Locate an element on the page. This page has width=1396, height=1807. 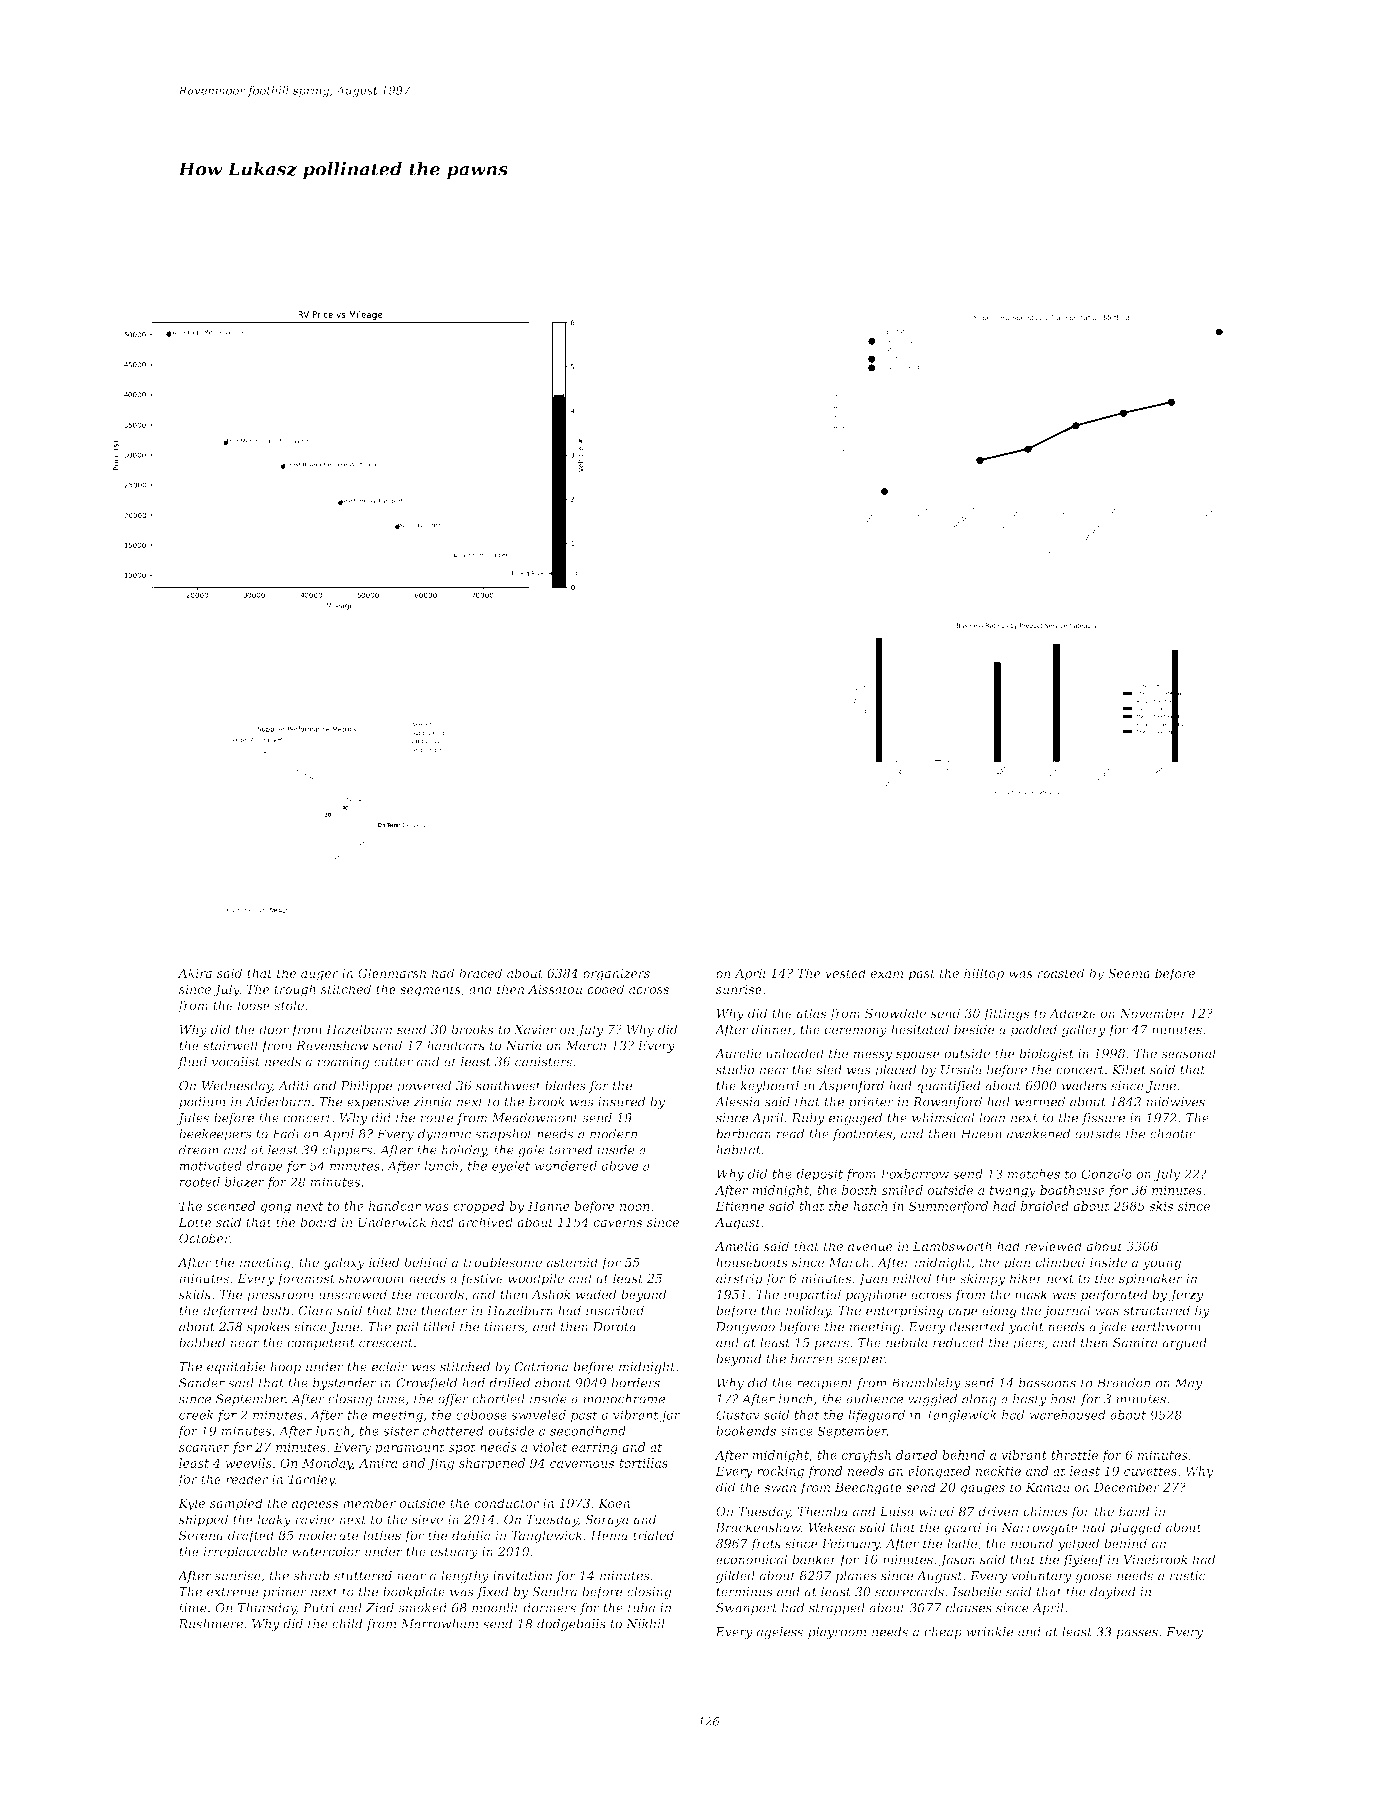
Ruby is located at coordinates (808, 1119).
